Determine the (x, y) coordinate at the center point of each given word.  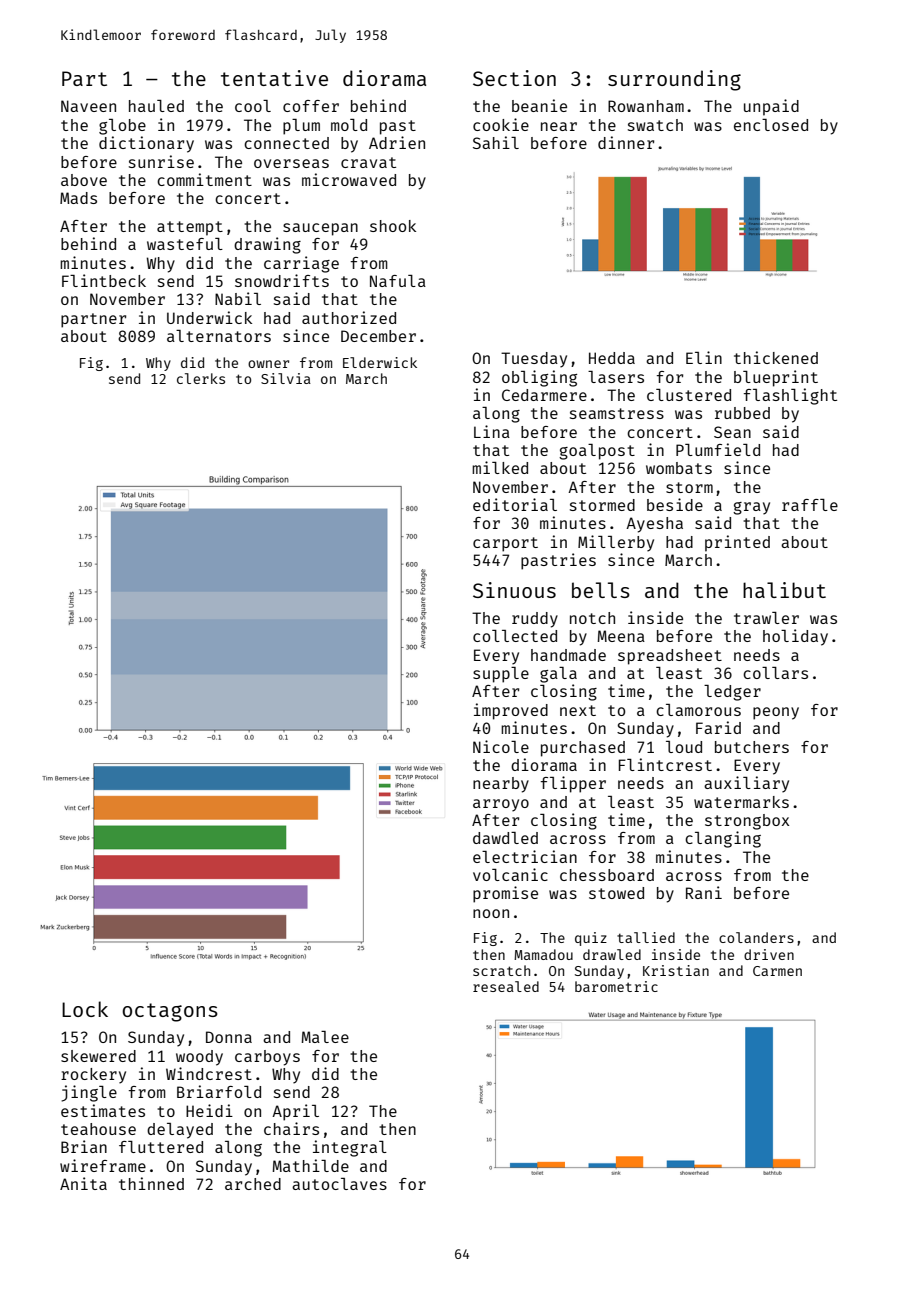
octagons (170, 1012)
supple (501, 675)
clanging (723, 839)
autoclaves (339, 1184)
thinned (151, 1183)
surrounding (674, 80)
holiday (795, 637)
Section (514, 78)
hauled (156, 106)
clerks (201, 378)
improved (511, 711)
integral (350, 1148)
